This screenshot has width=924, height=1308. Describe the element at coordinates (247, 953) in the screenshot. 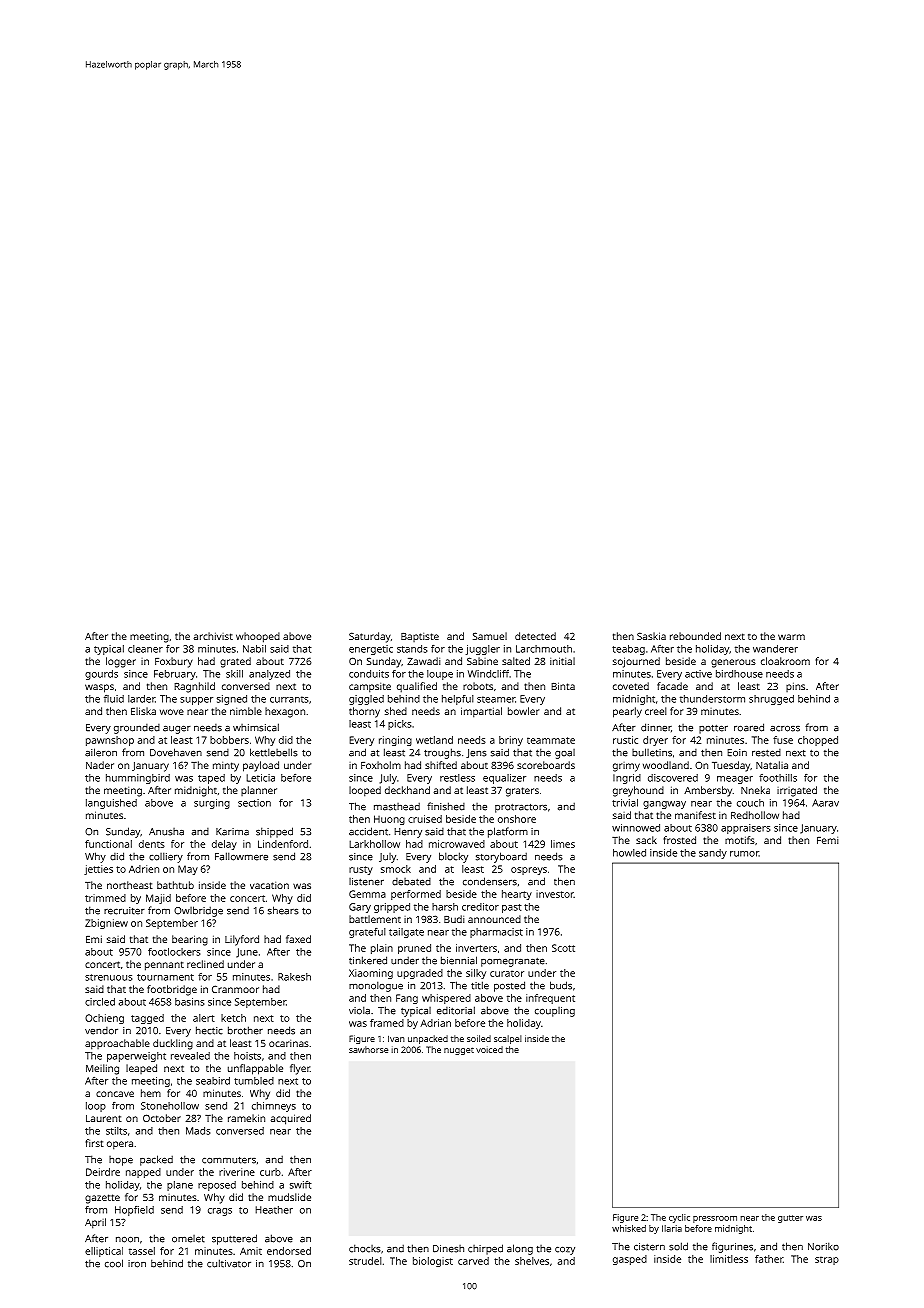

I see `June` at that location.
